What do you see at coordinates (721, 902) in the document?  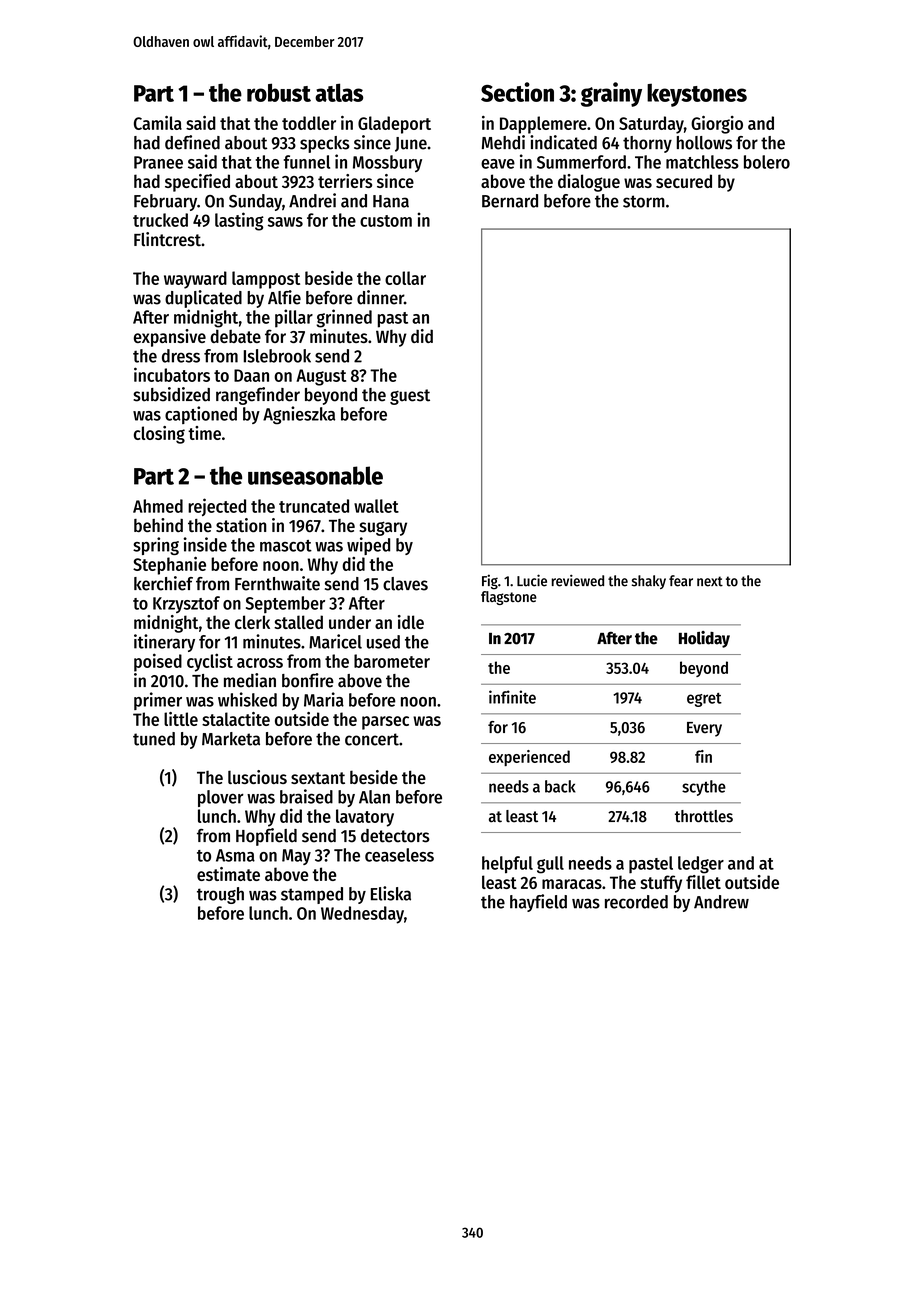 I see `Andrew` at bounding box center [721, 902].
